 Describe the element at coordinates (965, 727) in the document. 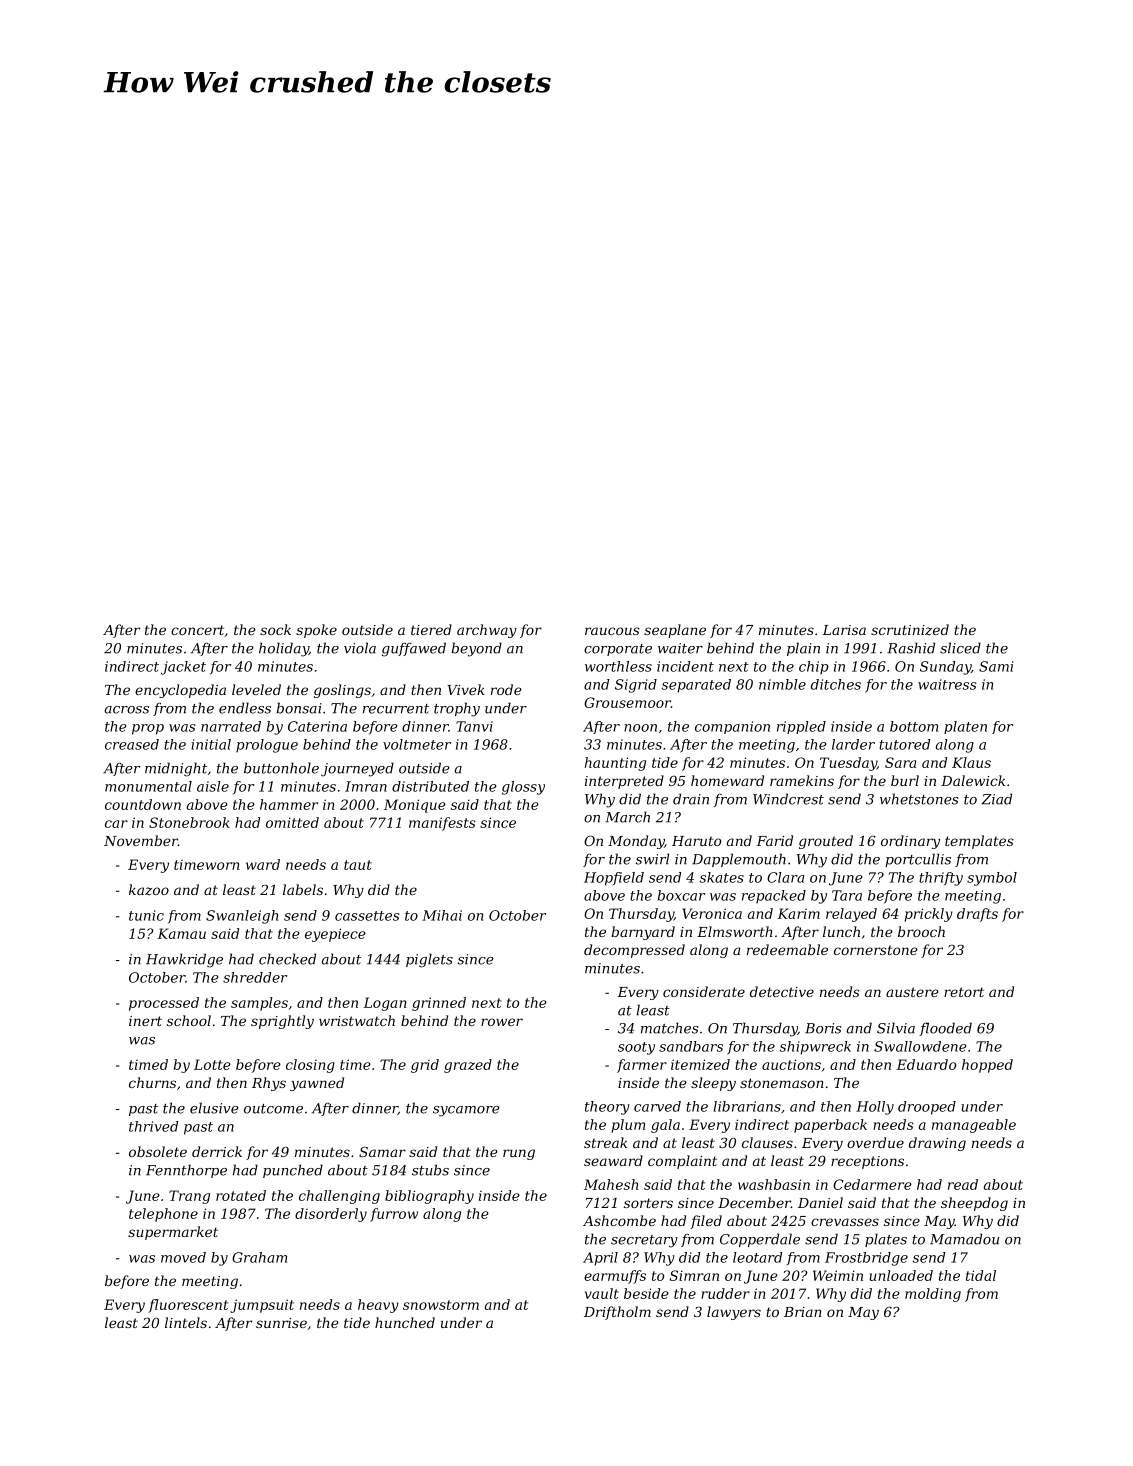

I see `platen` at that location.
